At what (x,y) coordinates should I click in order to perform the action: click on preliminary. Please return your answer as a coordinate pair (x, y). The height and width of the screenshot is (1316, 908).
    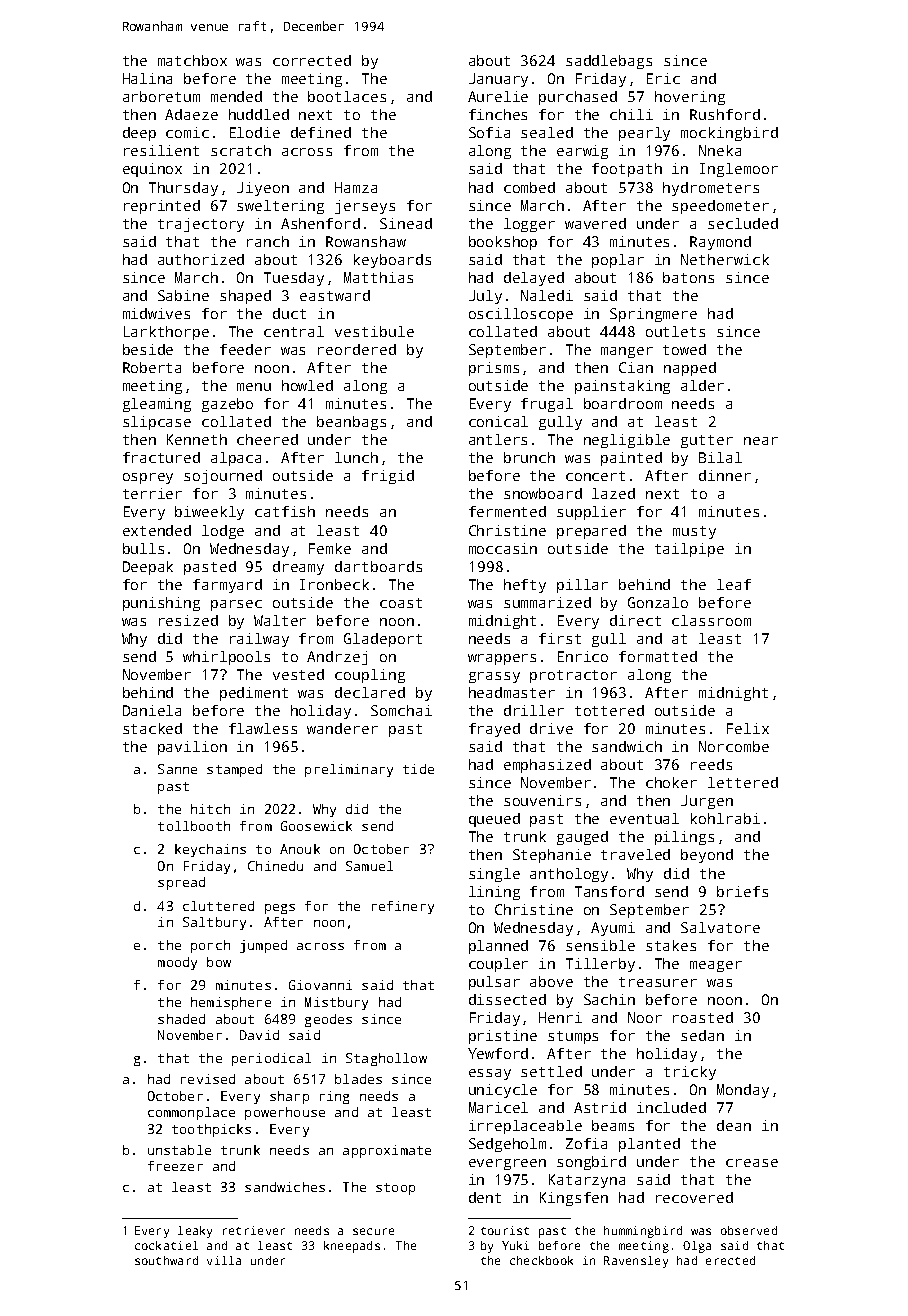
    Looking at the image, I should click on (349, 770).
